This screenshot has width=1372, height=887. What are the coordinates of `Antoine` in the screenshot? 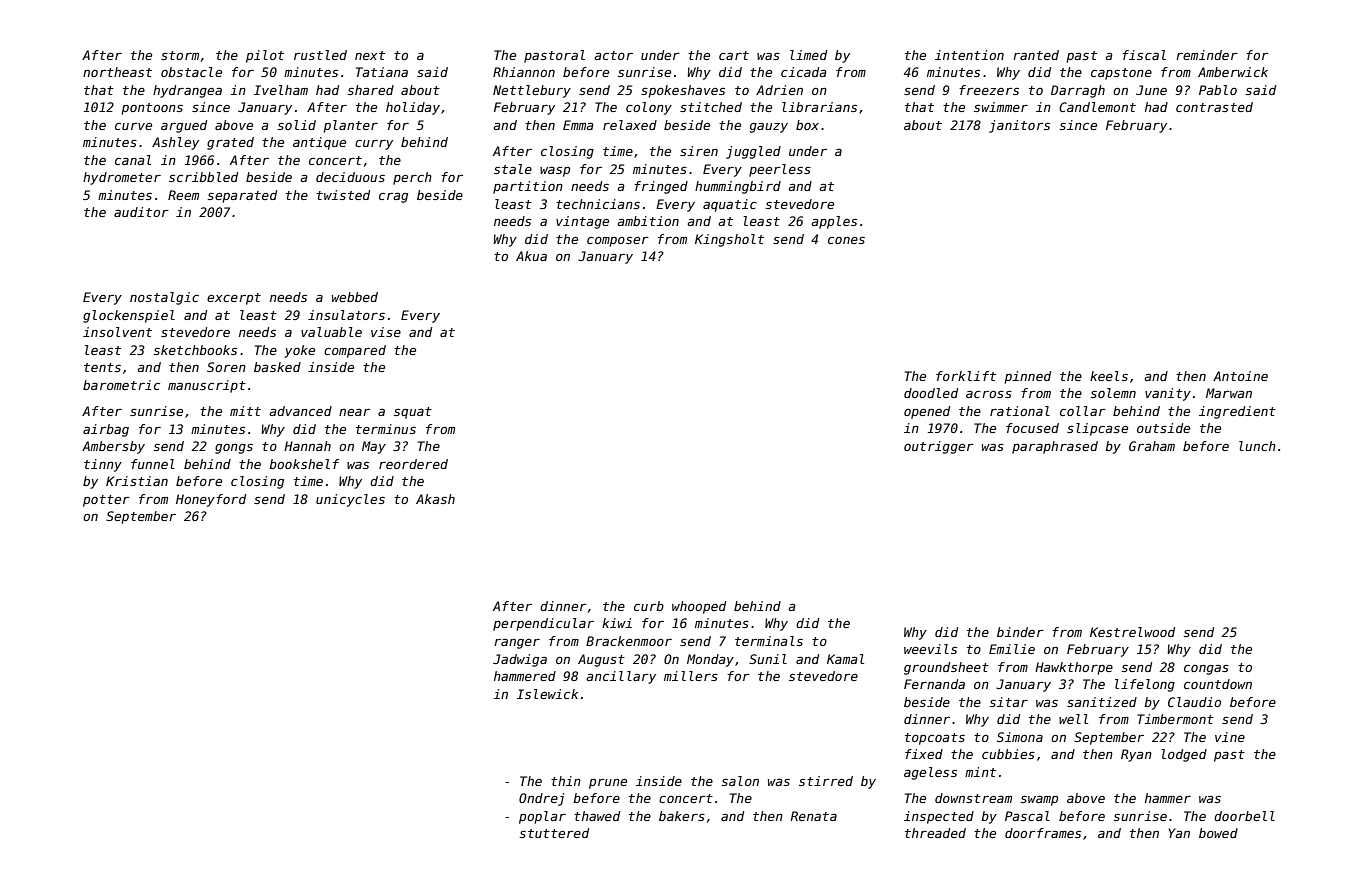 It's located at (1240, 376).
